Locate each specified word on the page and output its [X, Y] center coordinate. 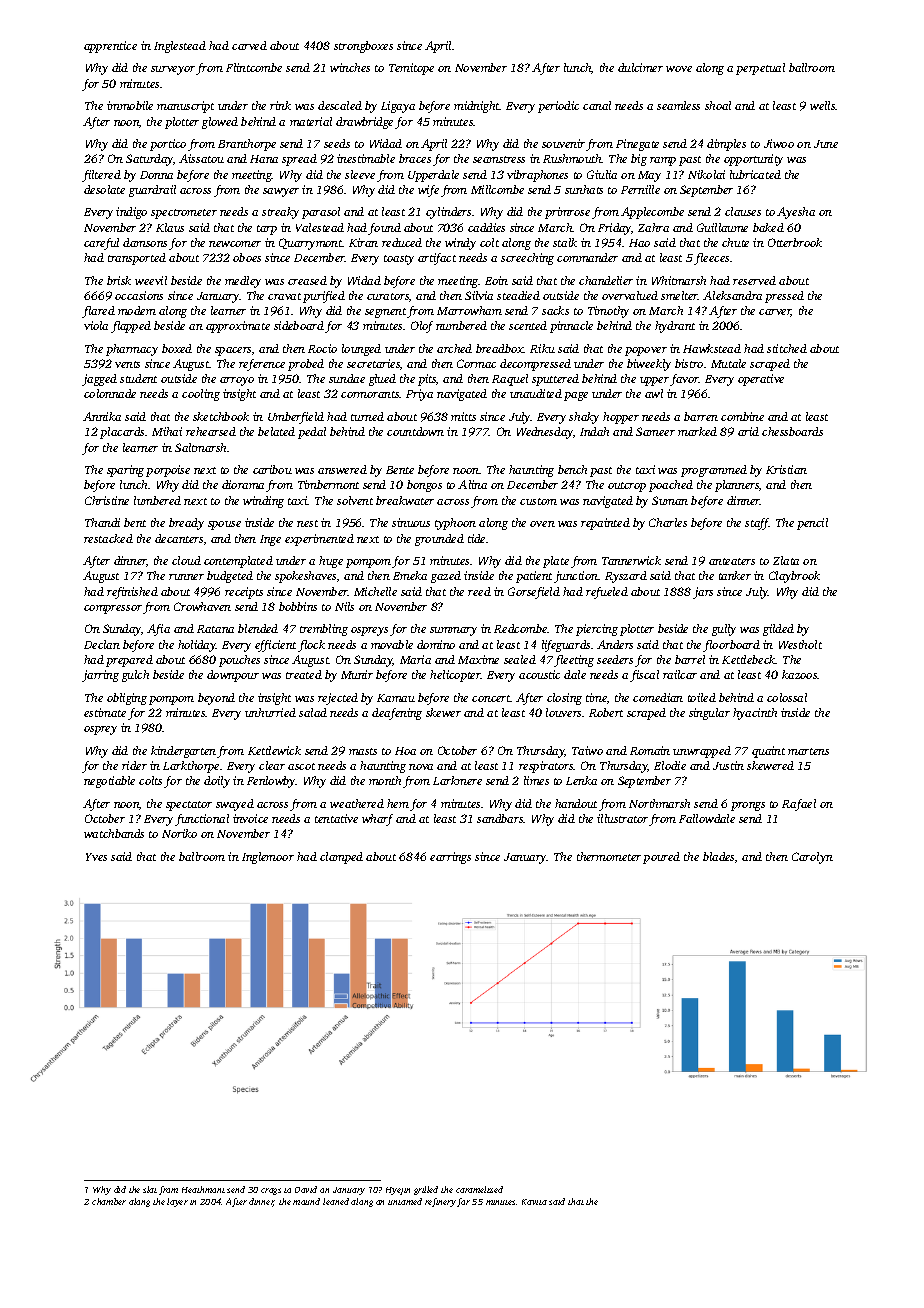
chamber [109, 1201]
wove [679, 69]
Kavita [534, 1202]
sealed [520, 659]
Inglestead [180, 47]
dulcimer [640, 67]
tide [476, 538]
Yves [96, 857]
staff [757, 524]
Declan [102, 644]
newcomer [235, 244]
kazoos [800, 674]
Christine [107, 500]
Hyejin [398, 1191]
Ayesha [796, 213]
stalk [565, 242]
